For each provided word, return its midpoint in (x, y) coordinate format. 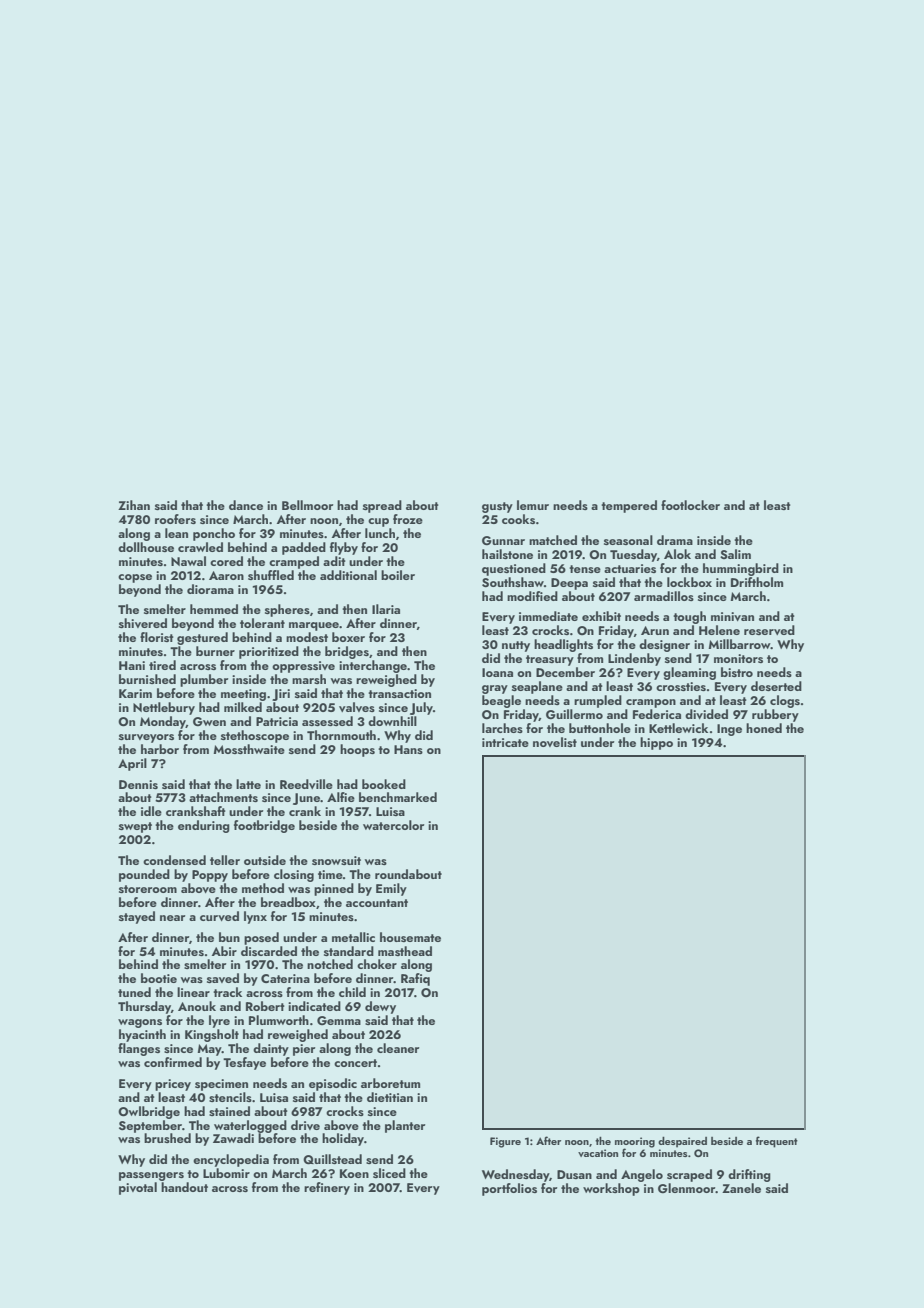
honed (764, 728)
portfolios (509, 1189)
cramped (294, 562)
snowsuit (336, 860)
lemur (533, 505)
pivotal (138, 1188)
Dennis (138, 784)
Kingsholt (212, 1035)
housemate (410, 937)
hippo (656, 743)
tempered (629, 506)
